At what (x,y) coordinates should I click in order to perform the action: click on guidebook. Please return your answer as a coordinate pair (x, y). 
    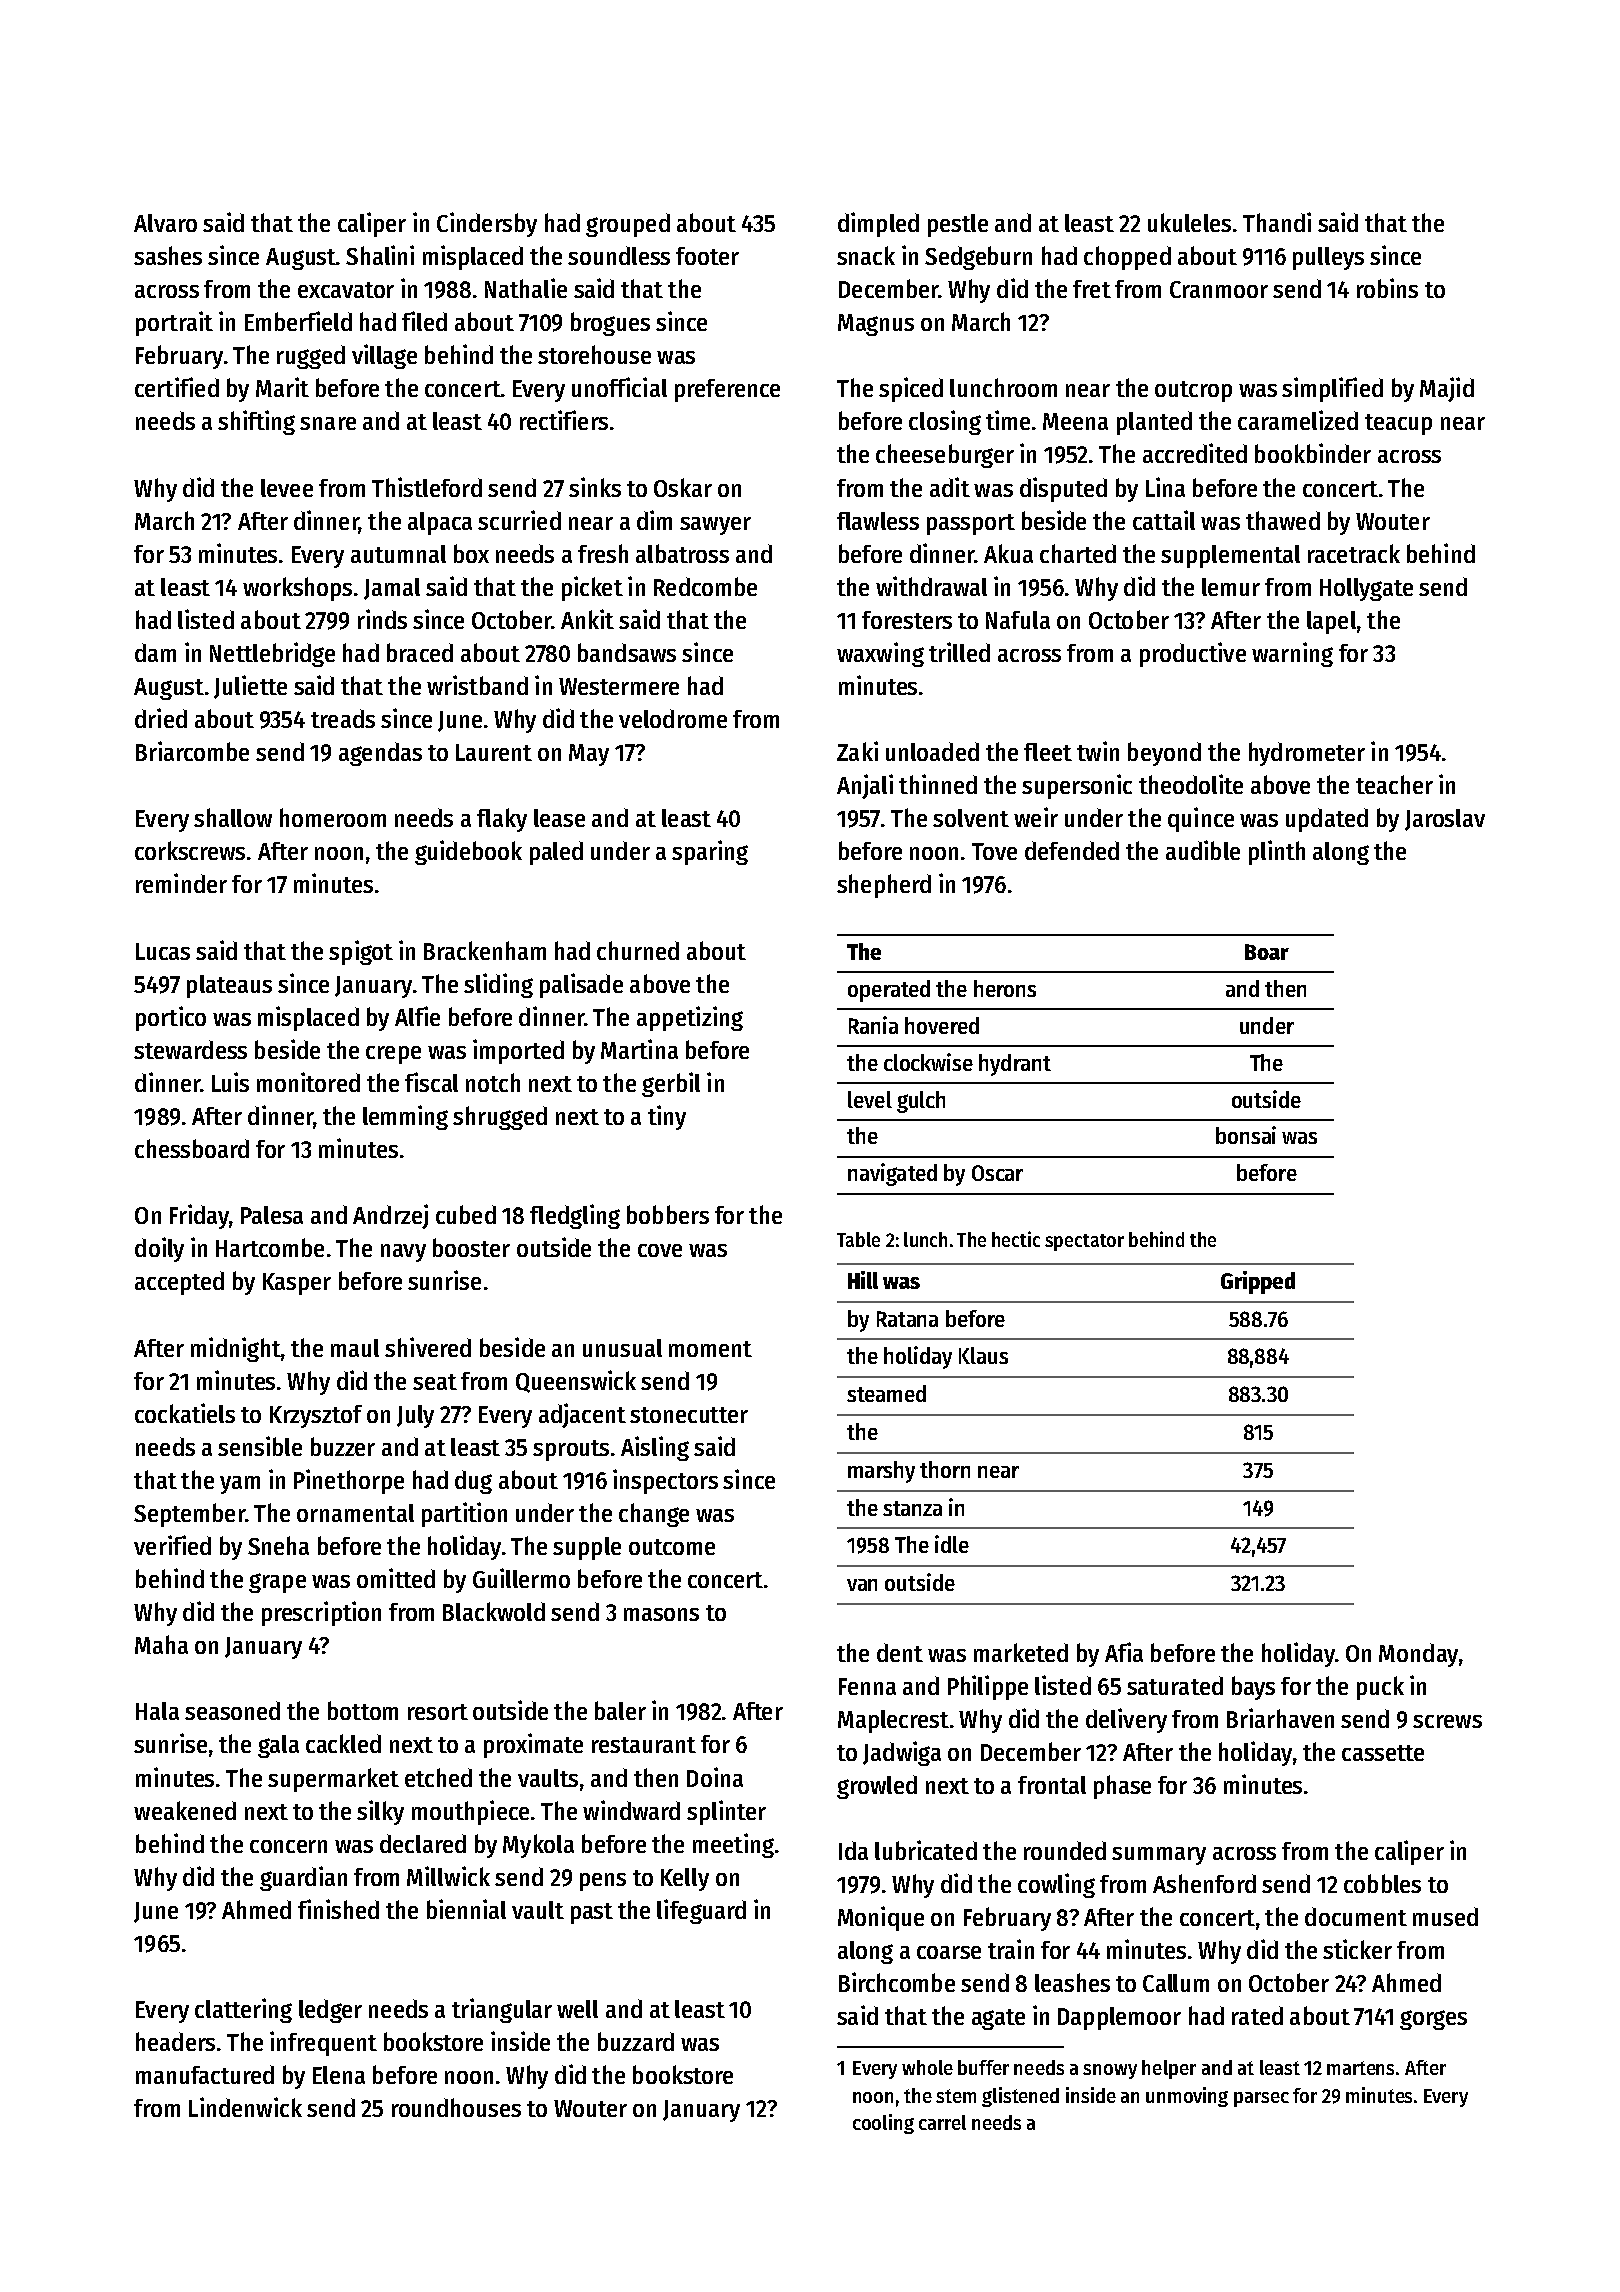
    Looking at the image, I should click on (468, 852).
